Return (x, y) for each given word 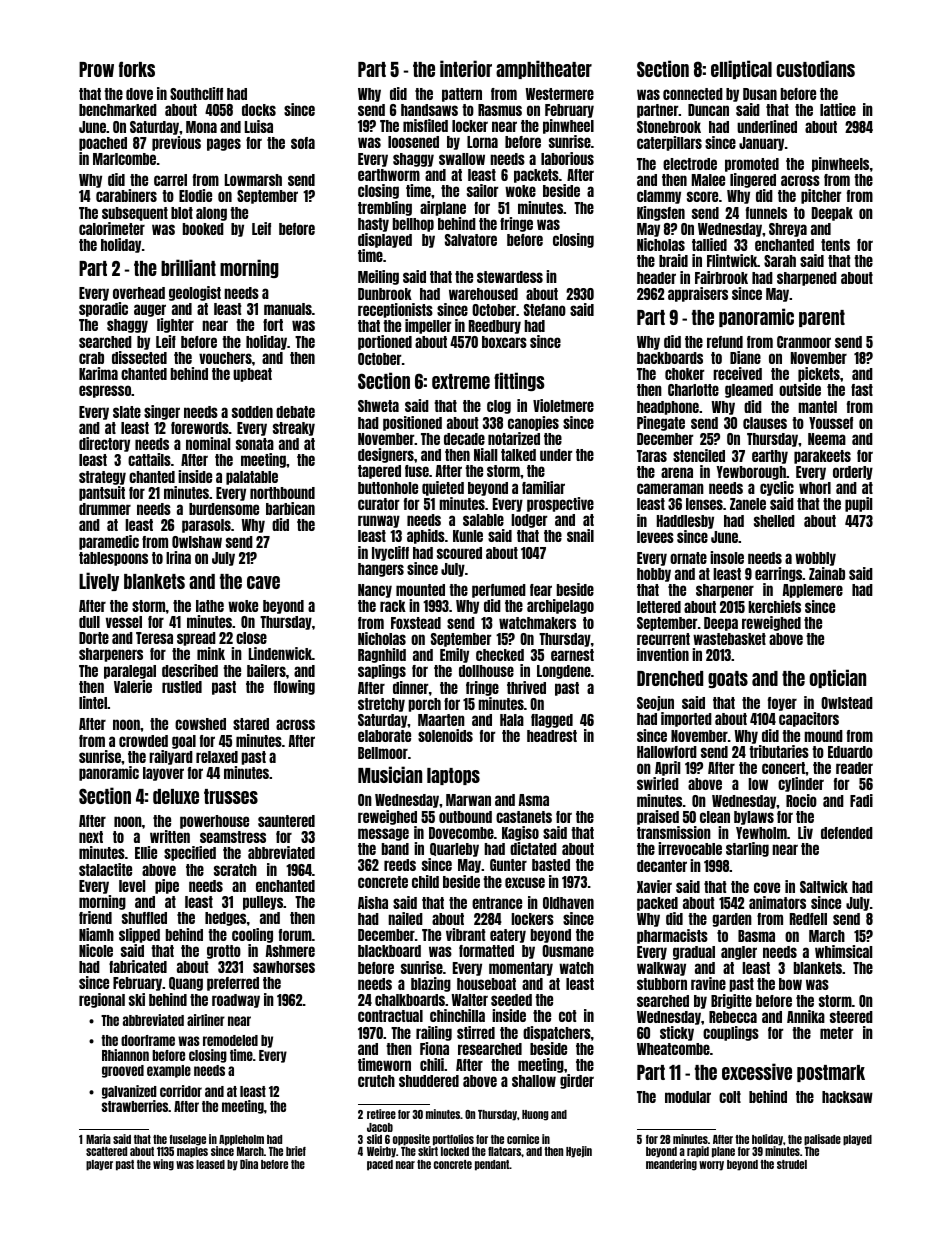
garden (732, 920)
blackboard (389, 951)
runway (379, 521)
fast (862, 390)
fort (273, 325)
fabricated (138, 966)
